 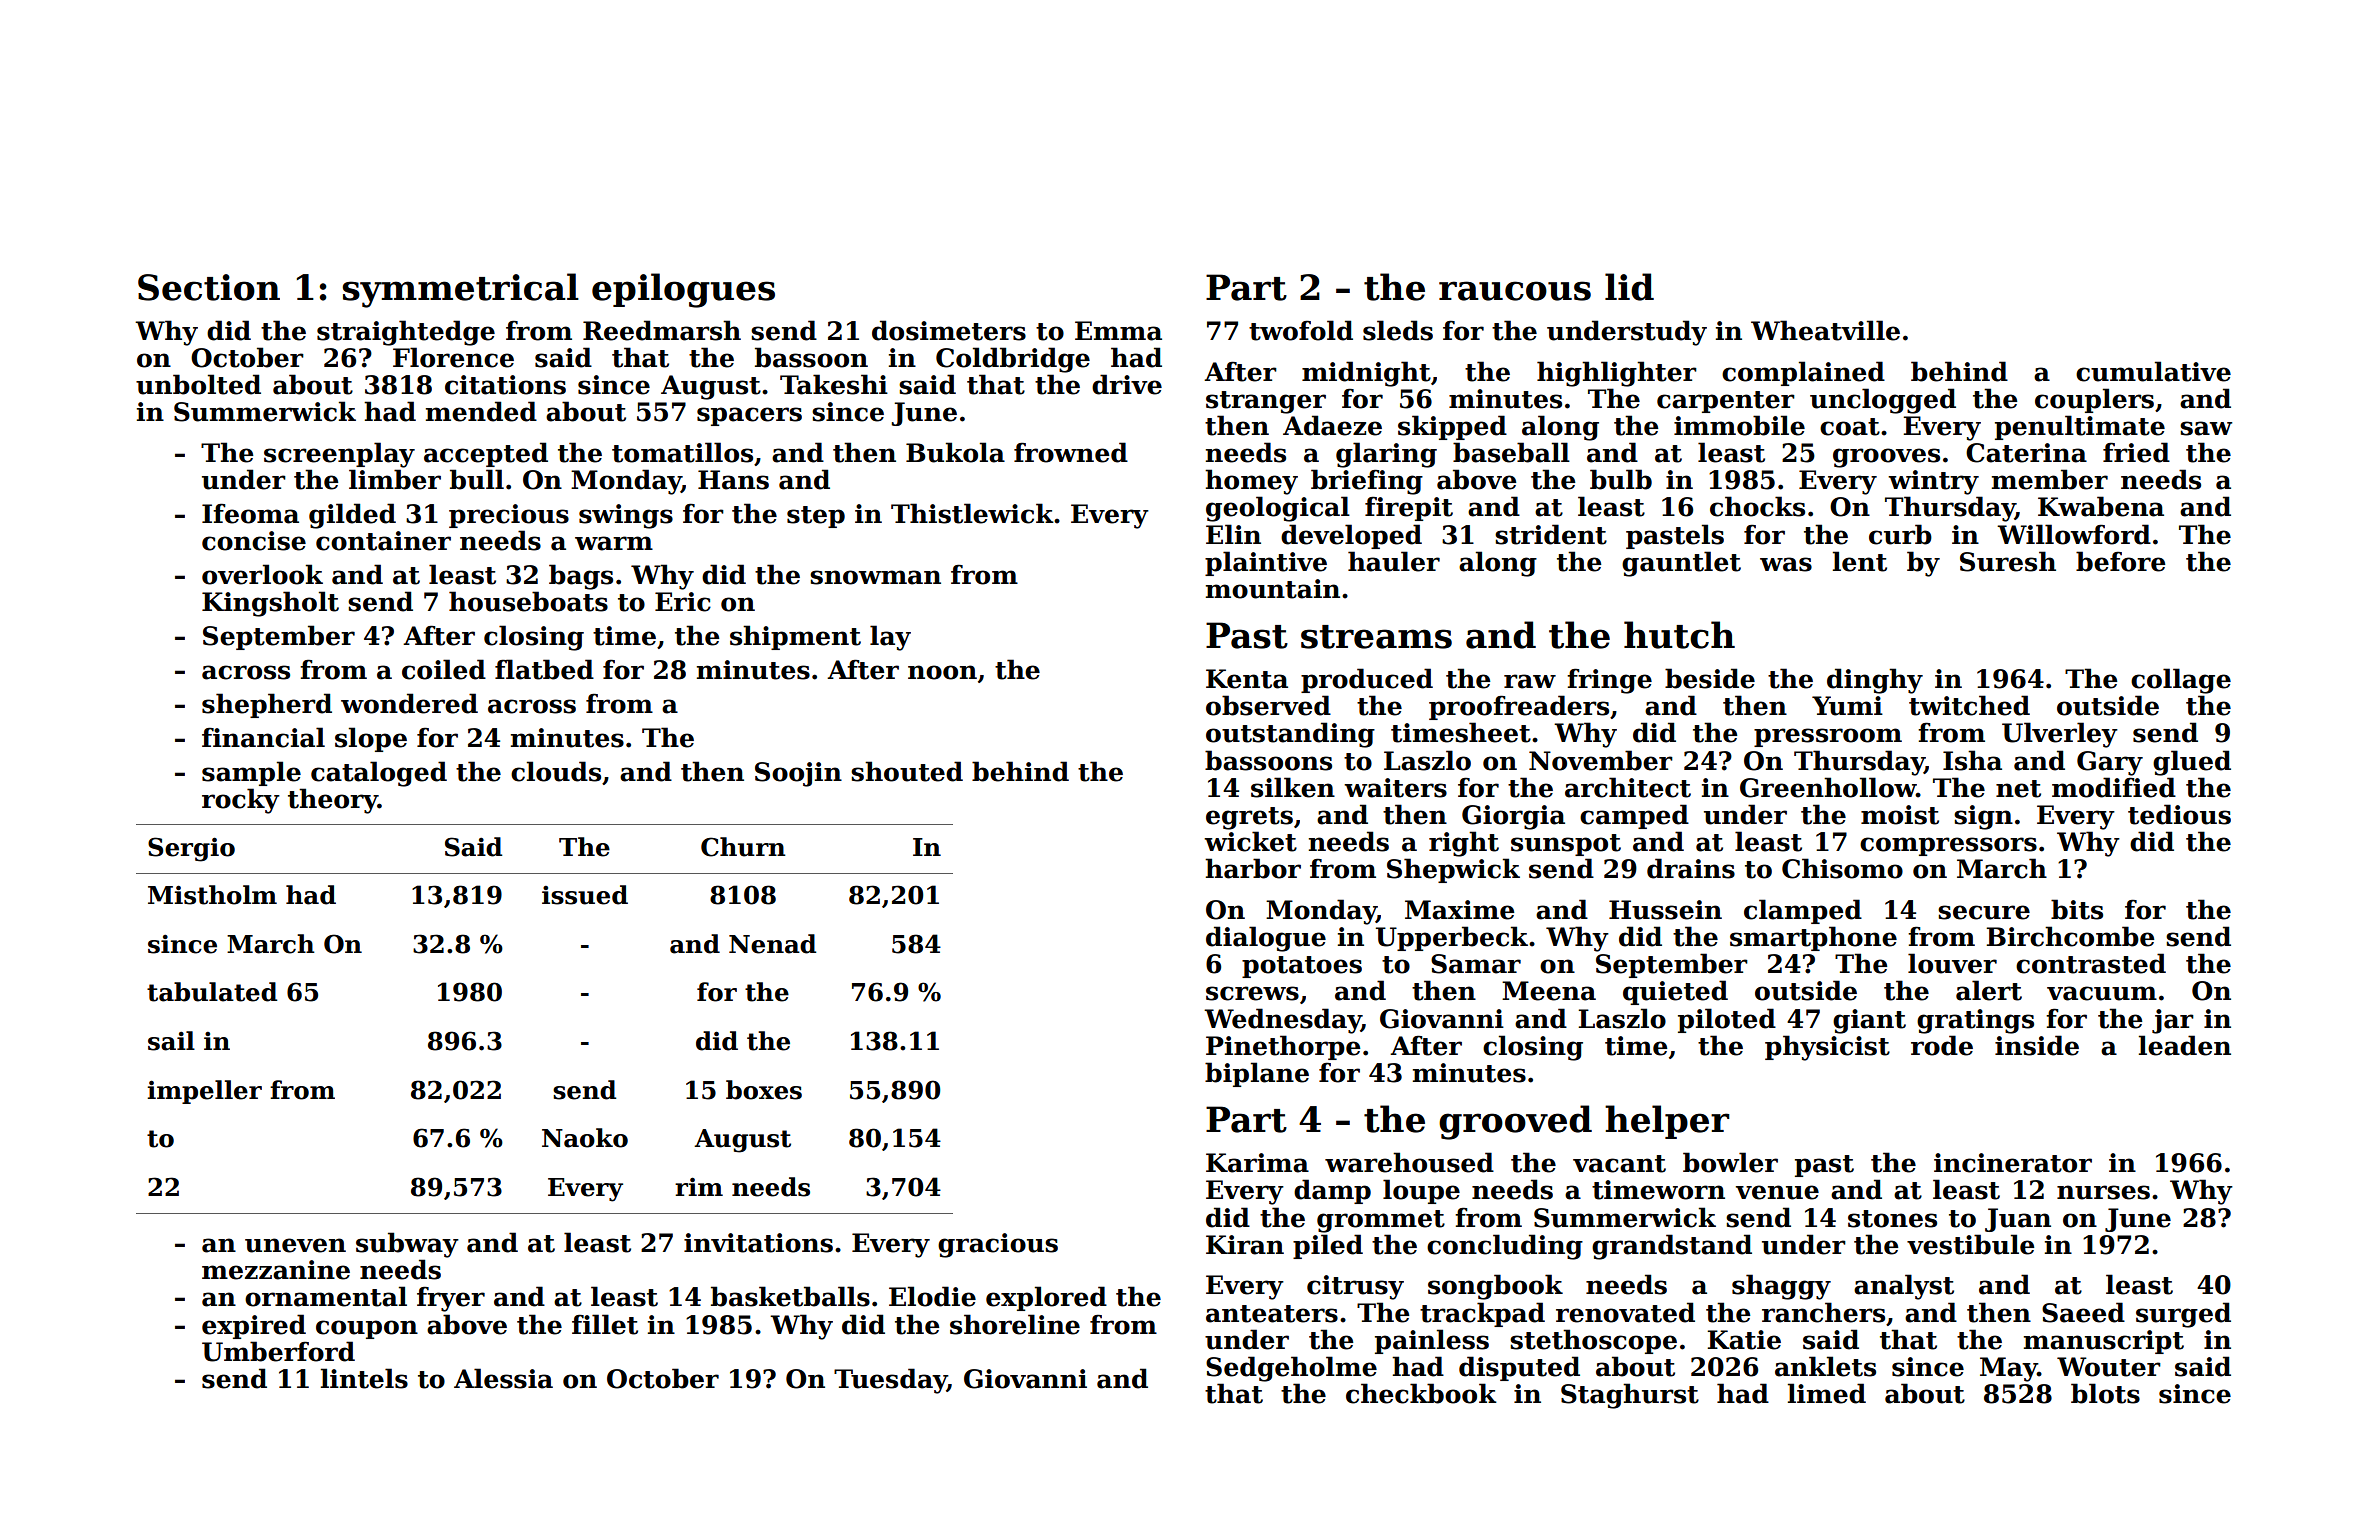 I want to click on lid, so click(x=1629, y=287).
